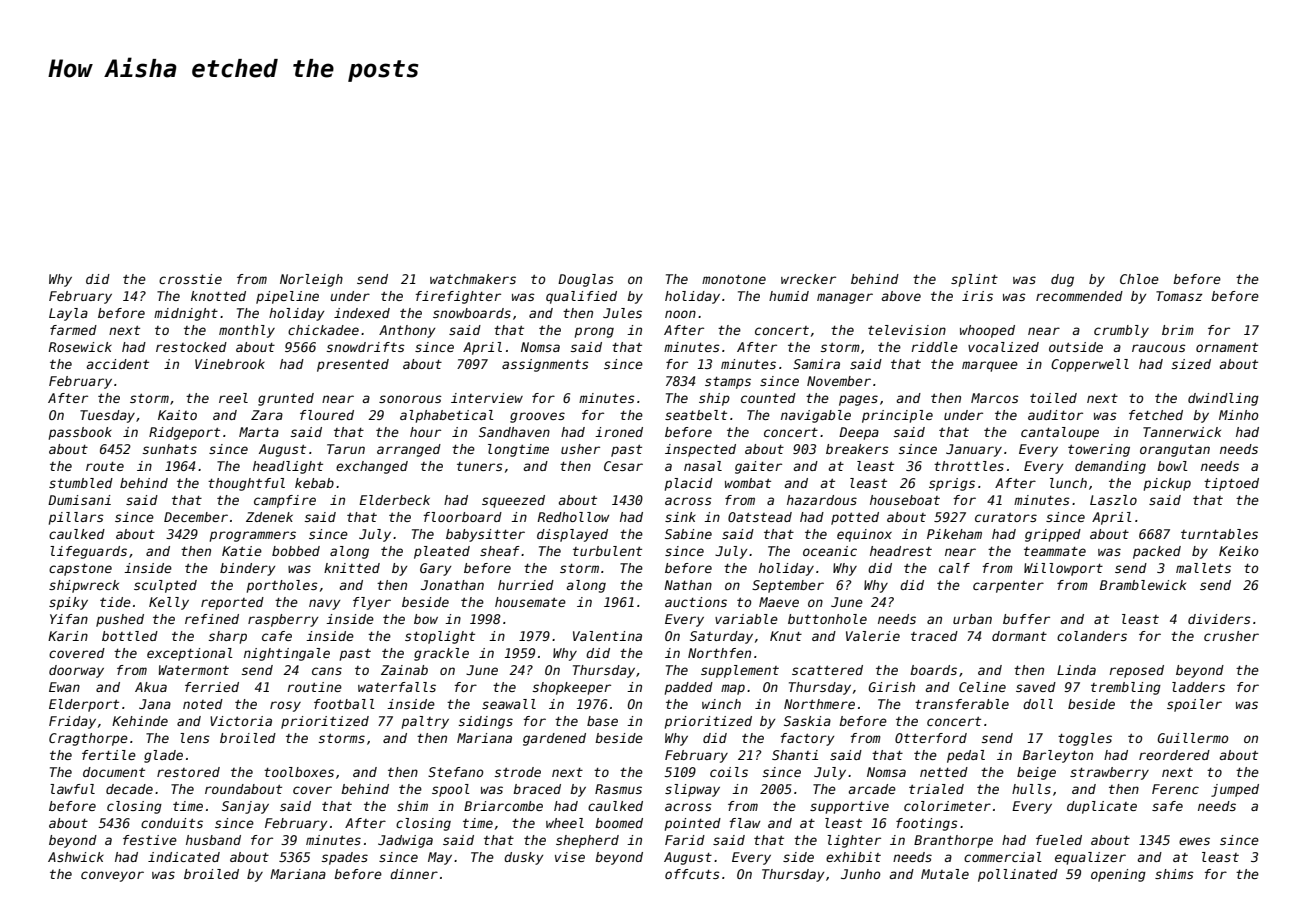 The height and width of the document is (924, 1308). Describe the element at coordinates (565, 823) in the document. I see `wheel` at that location.
